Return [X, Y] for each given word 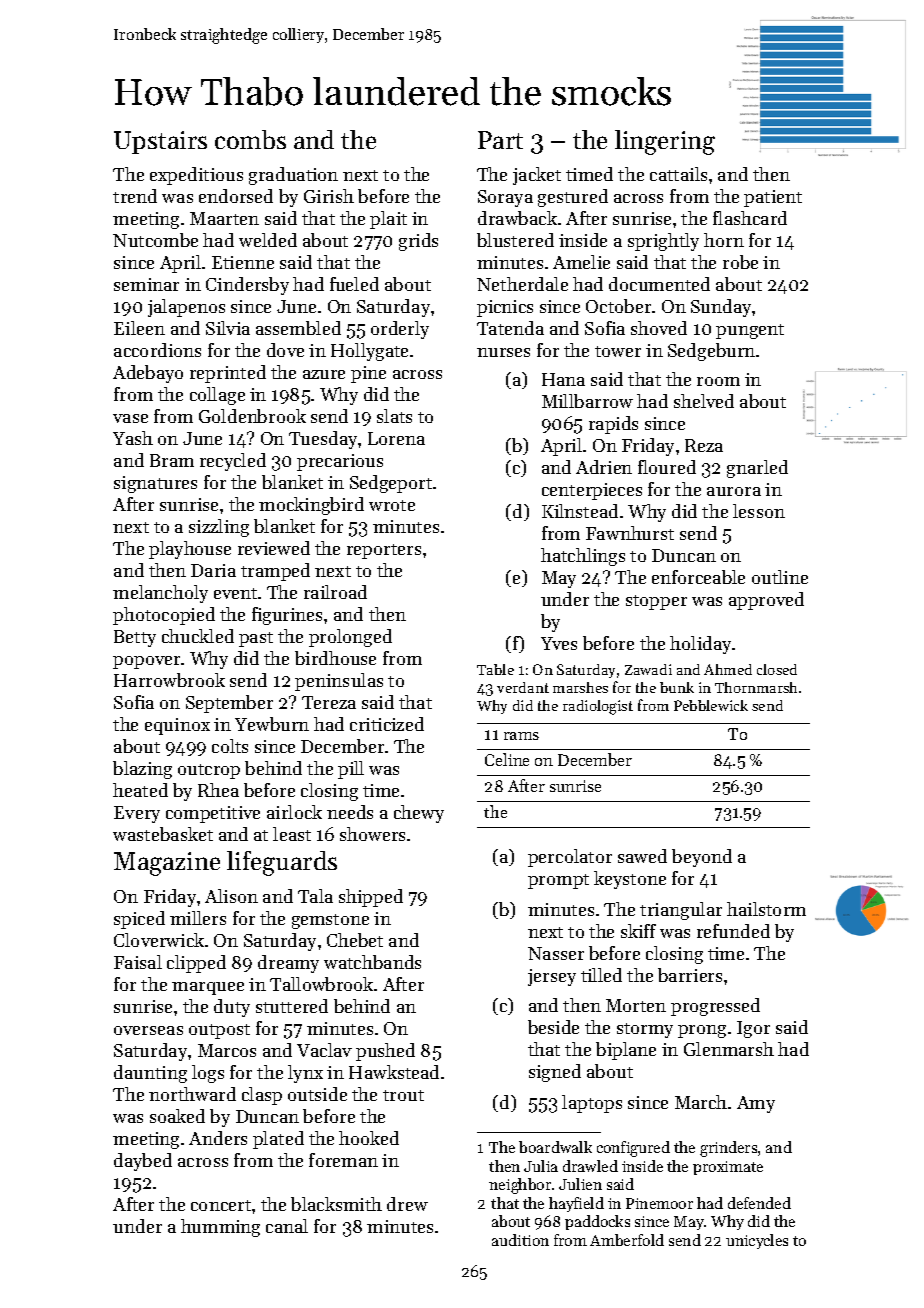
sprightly [663, 242]
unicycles [757, 1241]
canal [287, 1226]
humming [220, 1228]
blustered [515, 240]
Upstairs [160, 142]
